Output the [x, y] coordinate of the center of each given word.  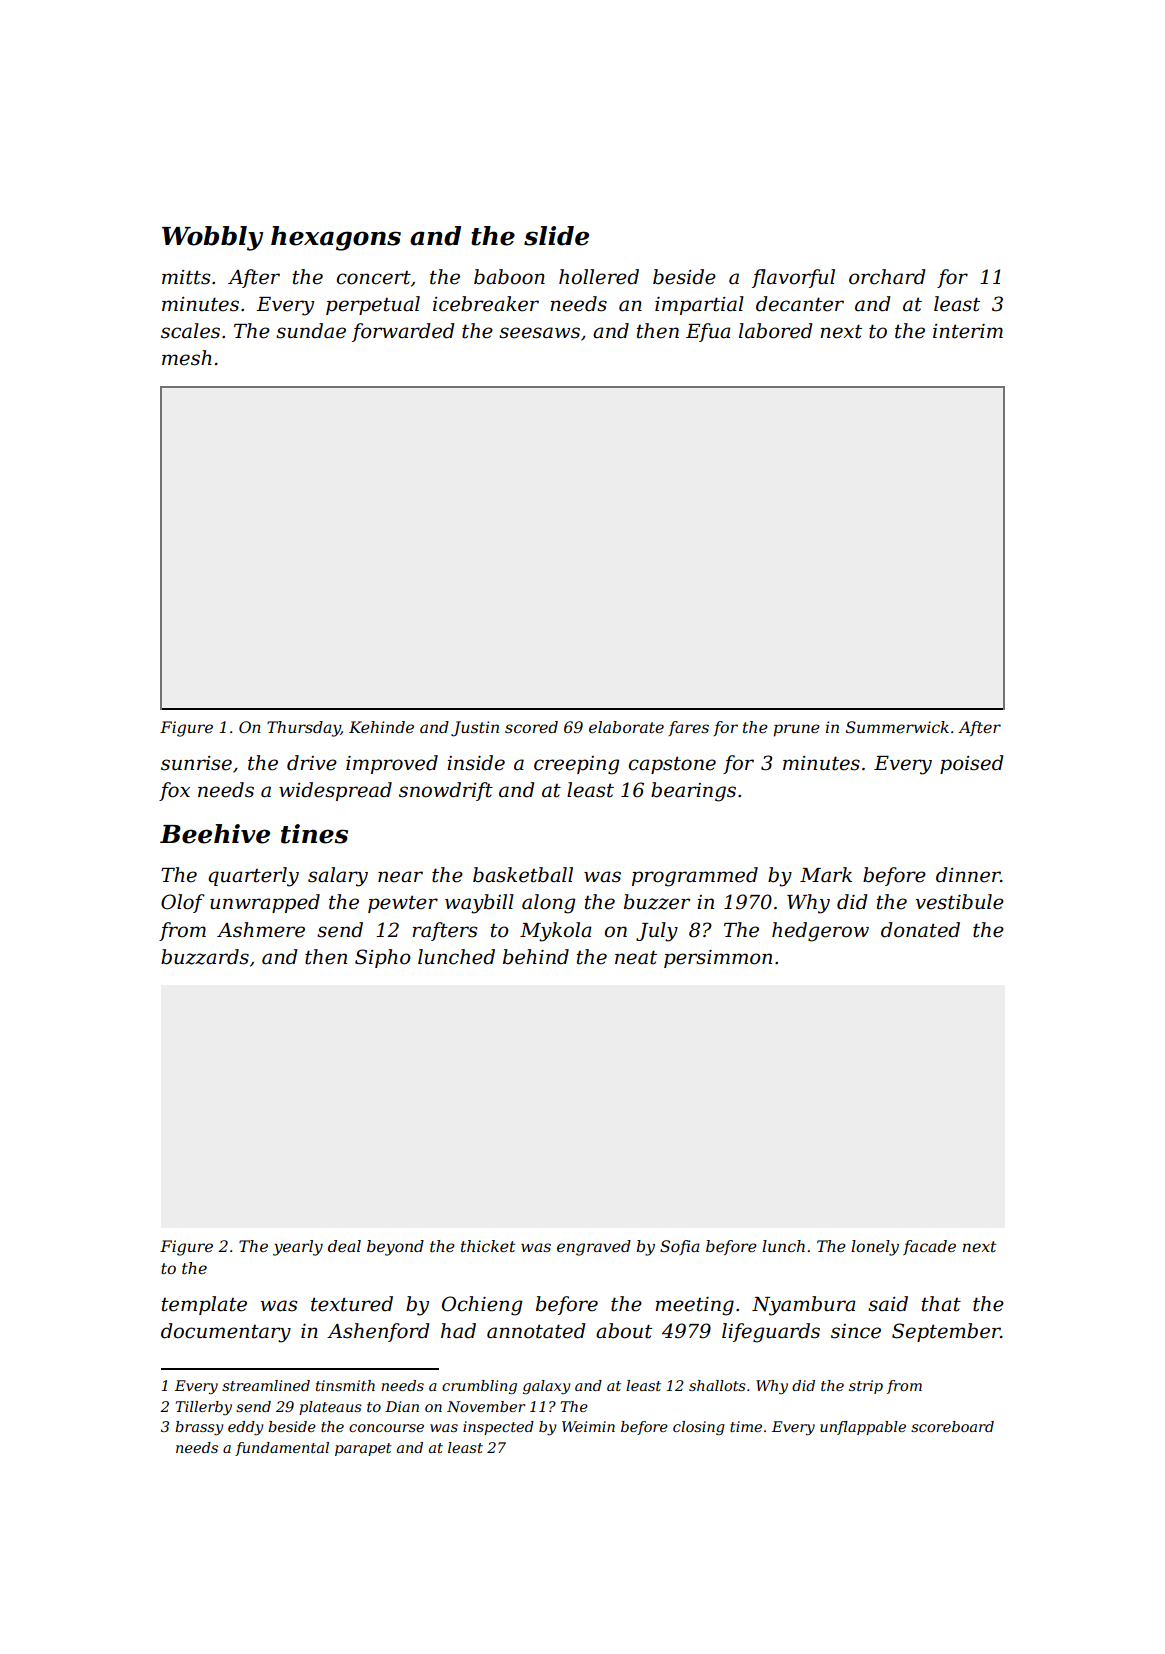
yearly [298, 1248]
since [856, 1331]
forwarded [403, 332]
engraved [594, 1248]
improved [392, 764]
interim [968, 331]
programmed [695, 877]
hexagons [336, 238]
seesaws [539, 333]
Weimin [588, 1426]
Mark [826, 875]
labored [776, 331]
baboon [509, 277]
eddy [246, 1428]
